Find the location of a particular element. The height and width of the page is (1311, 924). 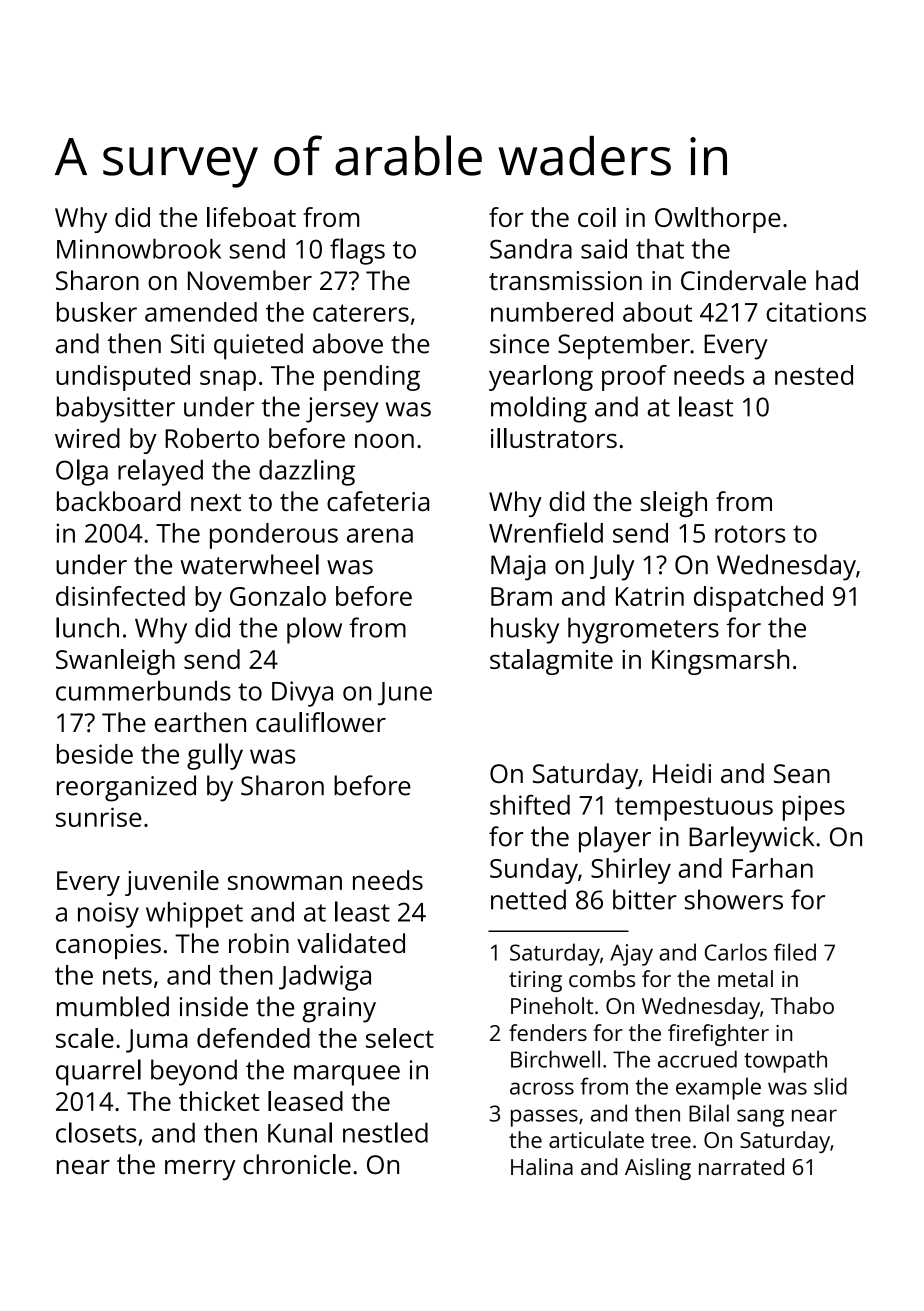

arena is located at coordinates (380, 535).
